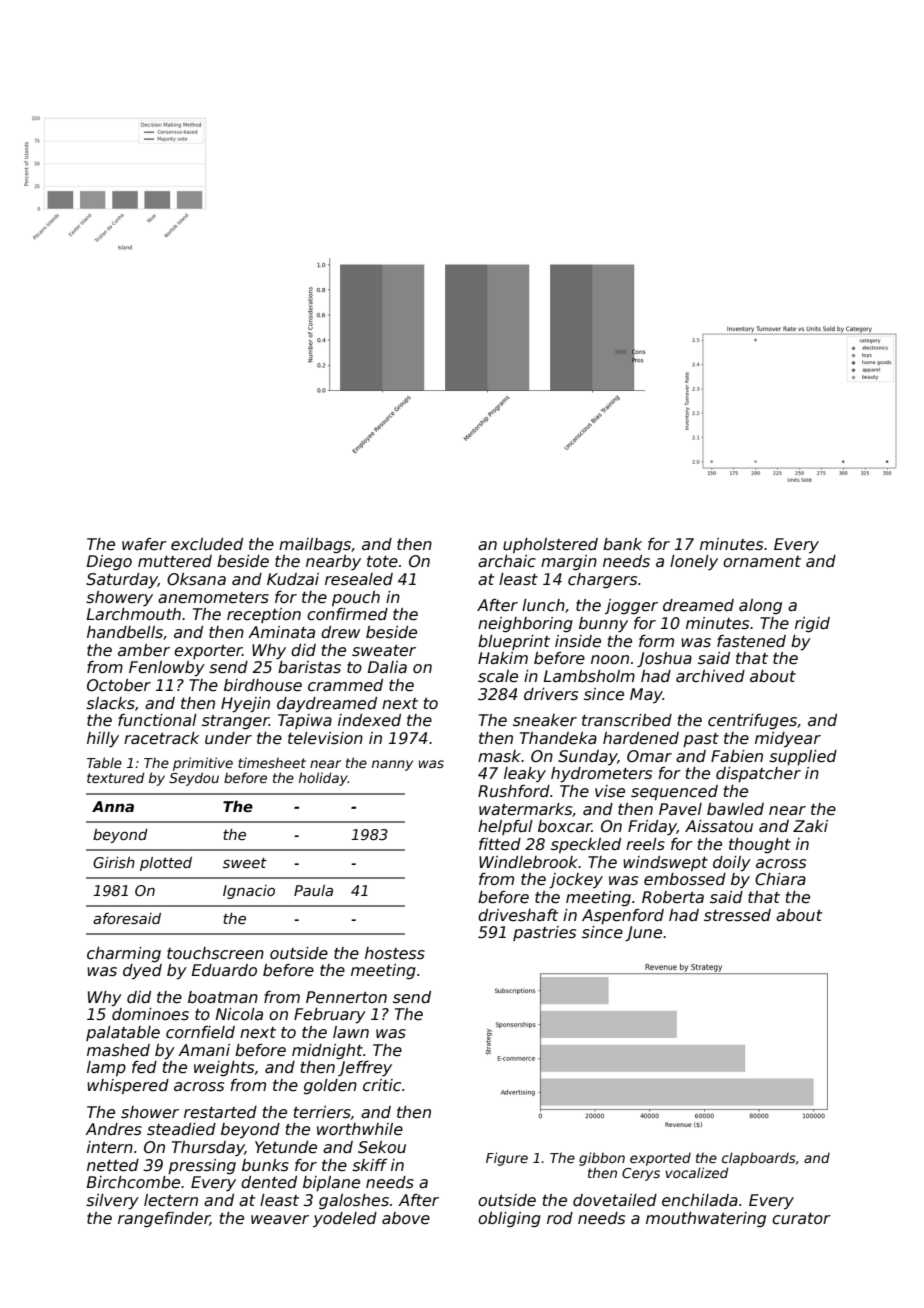 This document has height=1308, width=924. Describe the element at coordinates (631, 606) in the document. I see `jogger` at that location.
